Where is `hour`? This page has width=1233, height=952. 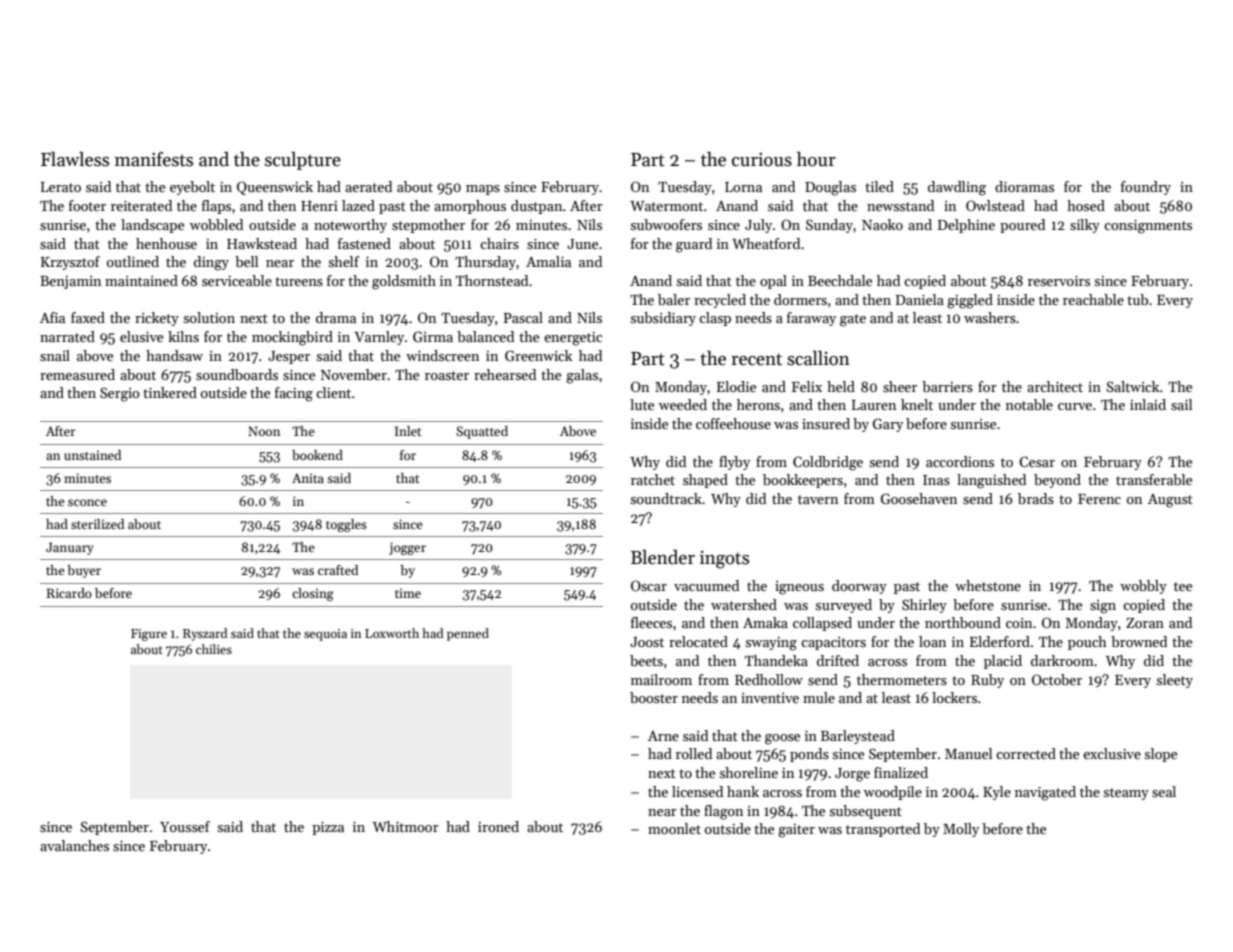
hour is located at coordinates (816, 159).
